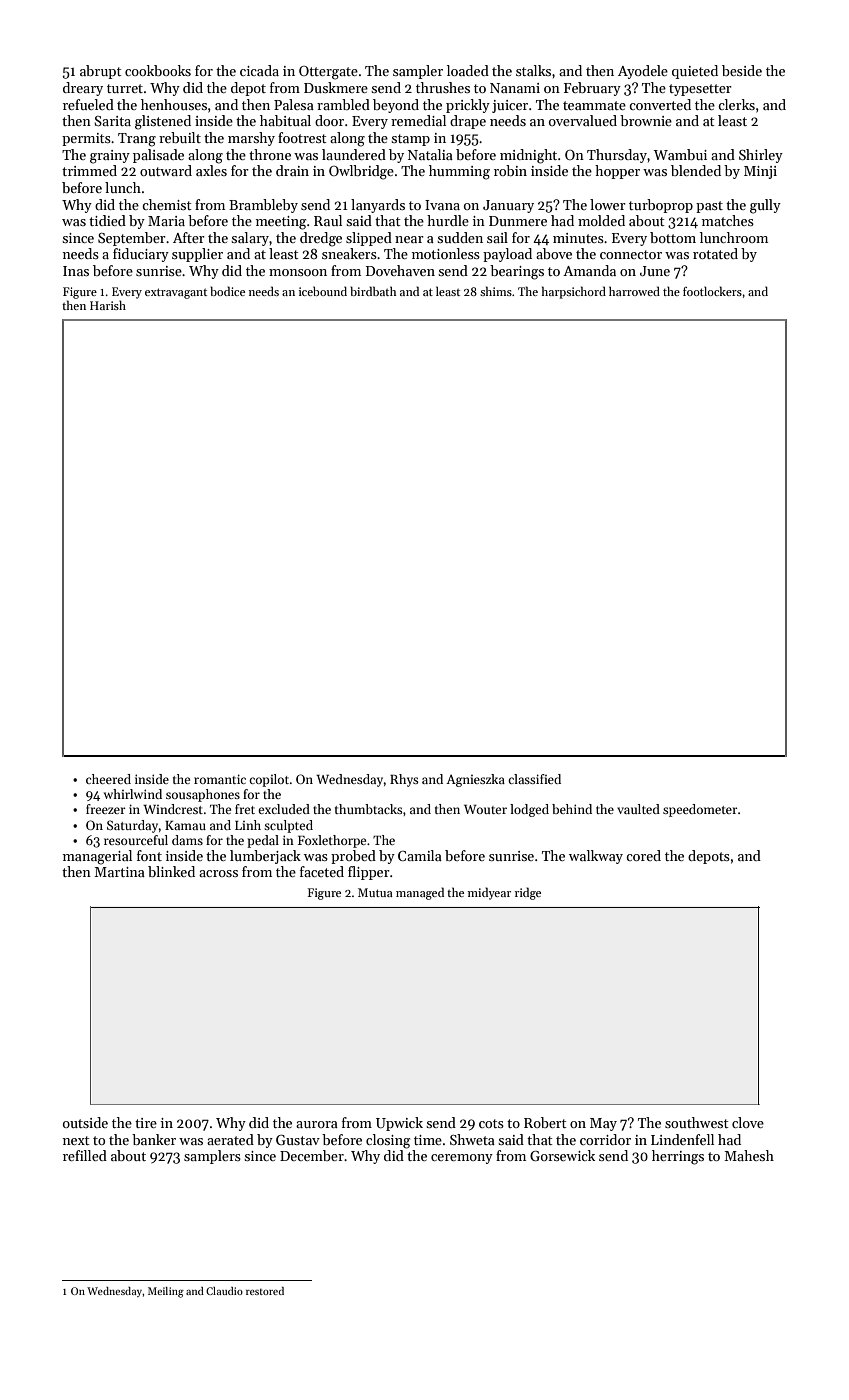 Image resolution: width=849 pixels, height=1400 pixels. I want to click on beside, so click(742, 70).
